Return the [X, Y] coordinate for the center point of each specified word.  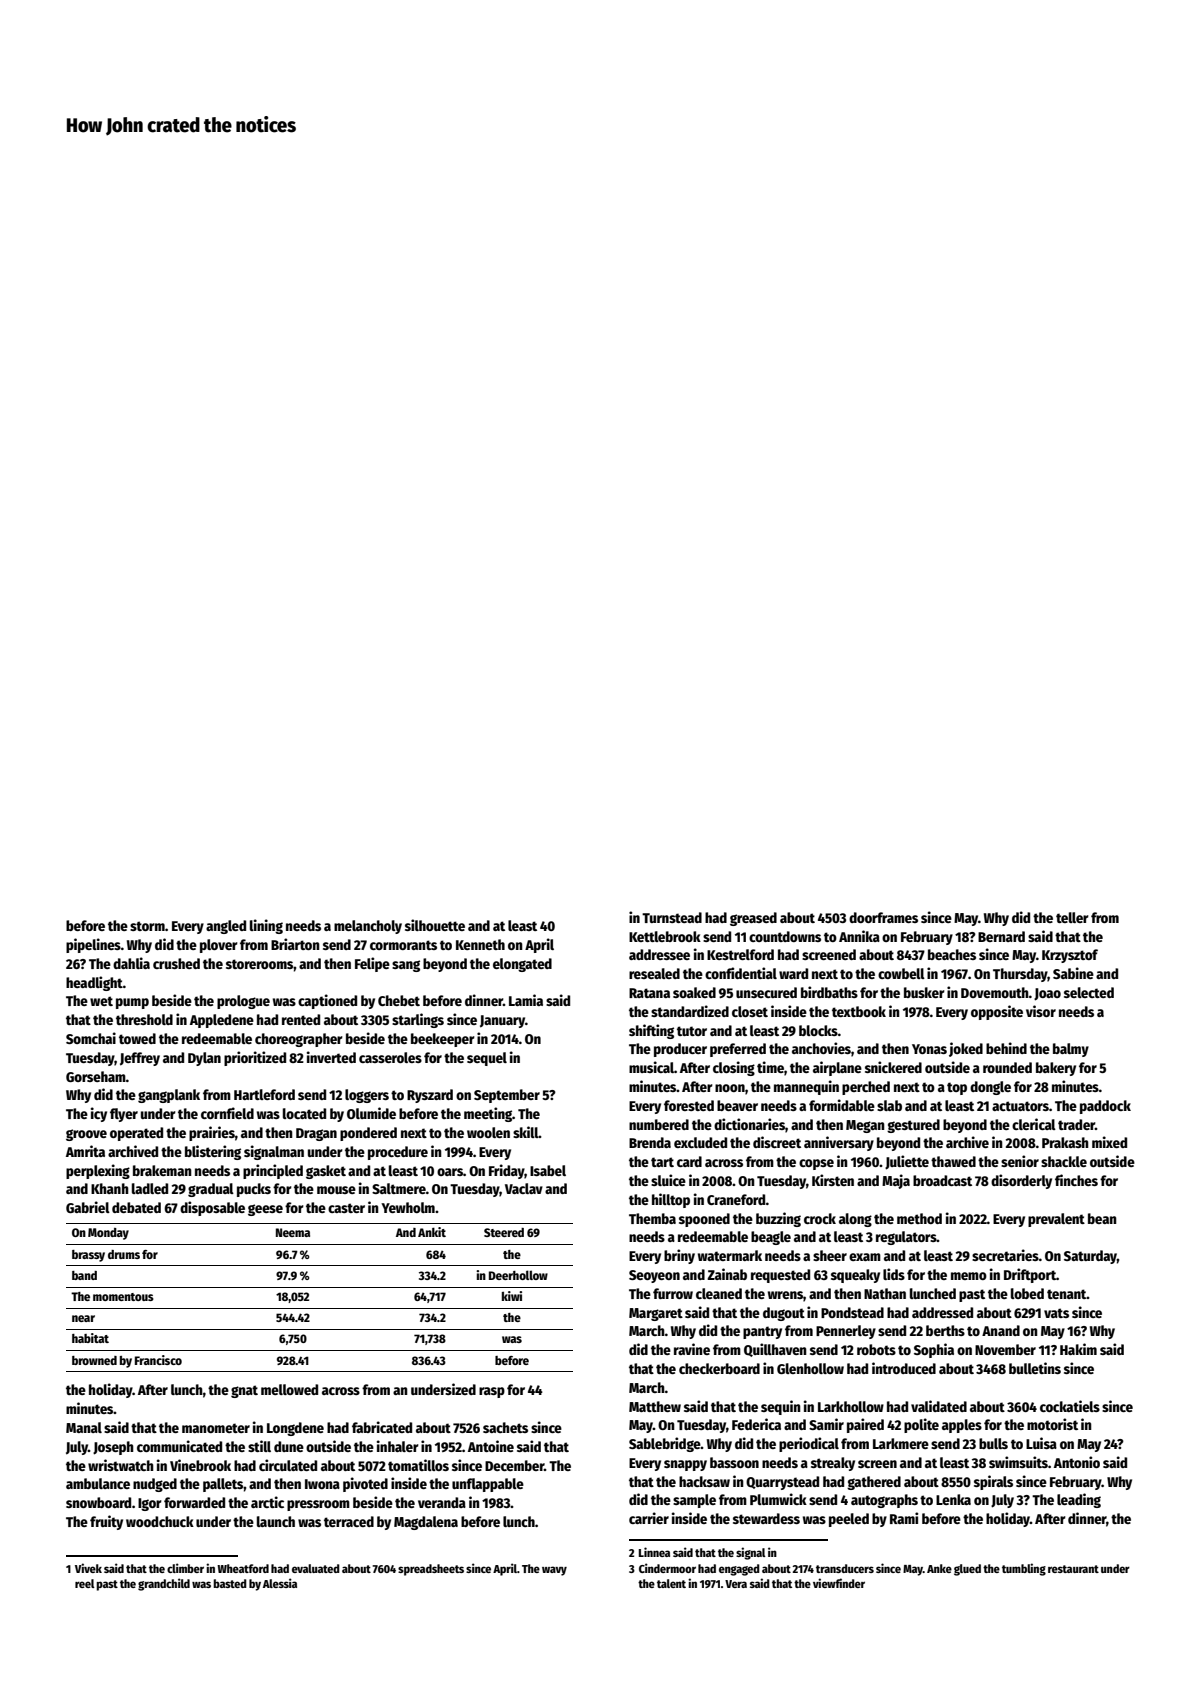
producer [680, 1050]
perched [866, 1088]
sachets [505, 1427]
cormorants [403, 945]
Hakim [1078, 1349]
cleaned [719, 1293]
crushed [176, 963]
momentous [123, 1297]
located [304, 1113]
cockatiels [1070, 1406]
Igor [150, 1504]
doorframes [883, 917]
